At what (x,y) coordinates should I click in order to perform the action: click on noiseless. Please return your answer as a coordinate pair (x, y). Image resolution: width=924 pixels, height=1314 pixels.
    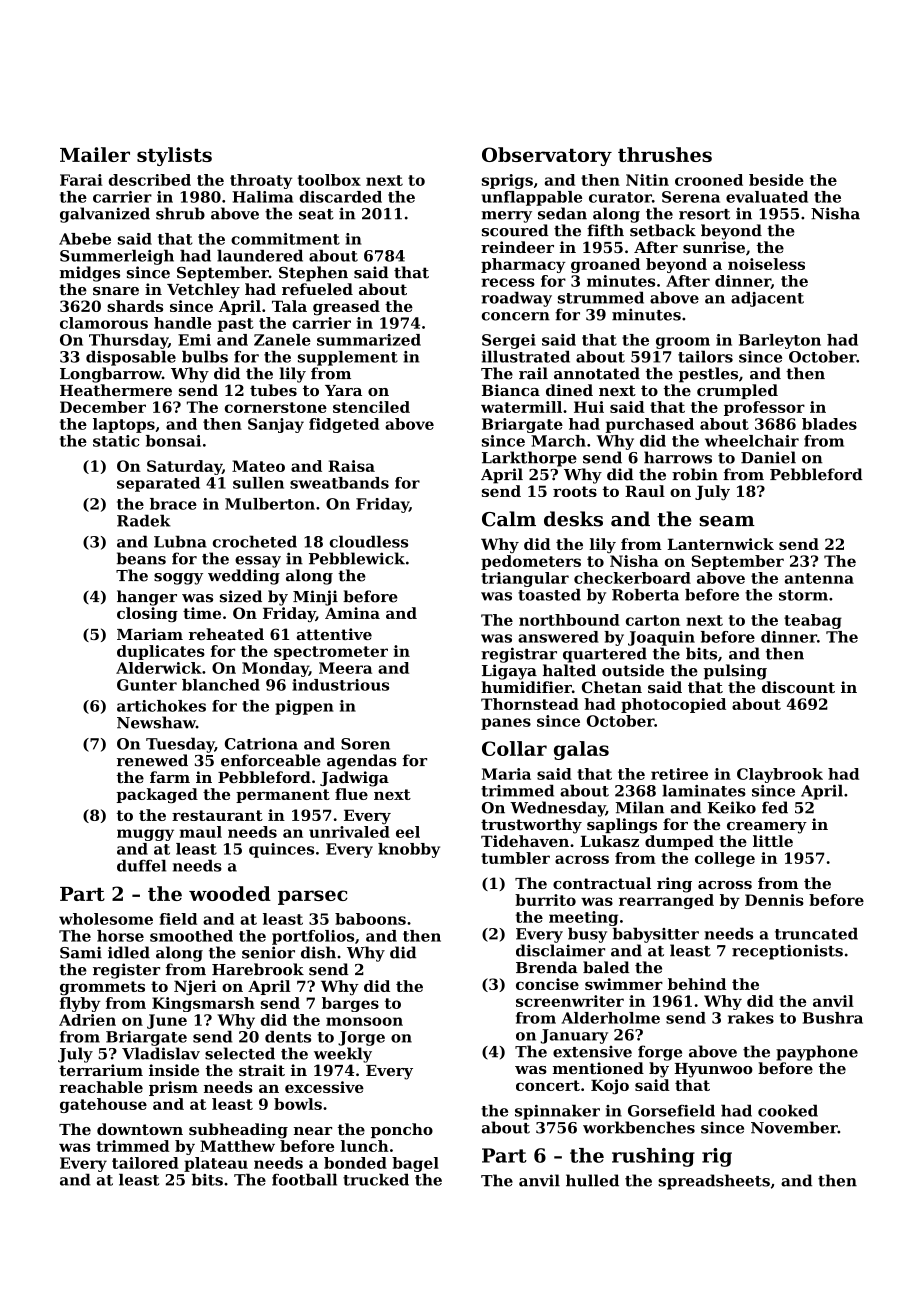
    Looking at the image, I should click on (766, 264).
